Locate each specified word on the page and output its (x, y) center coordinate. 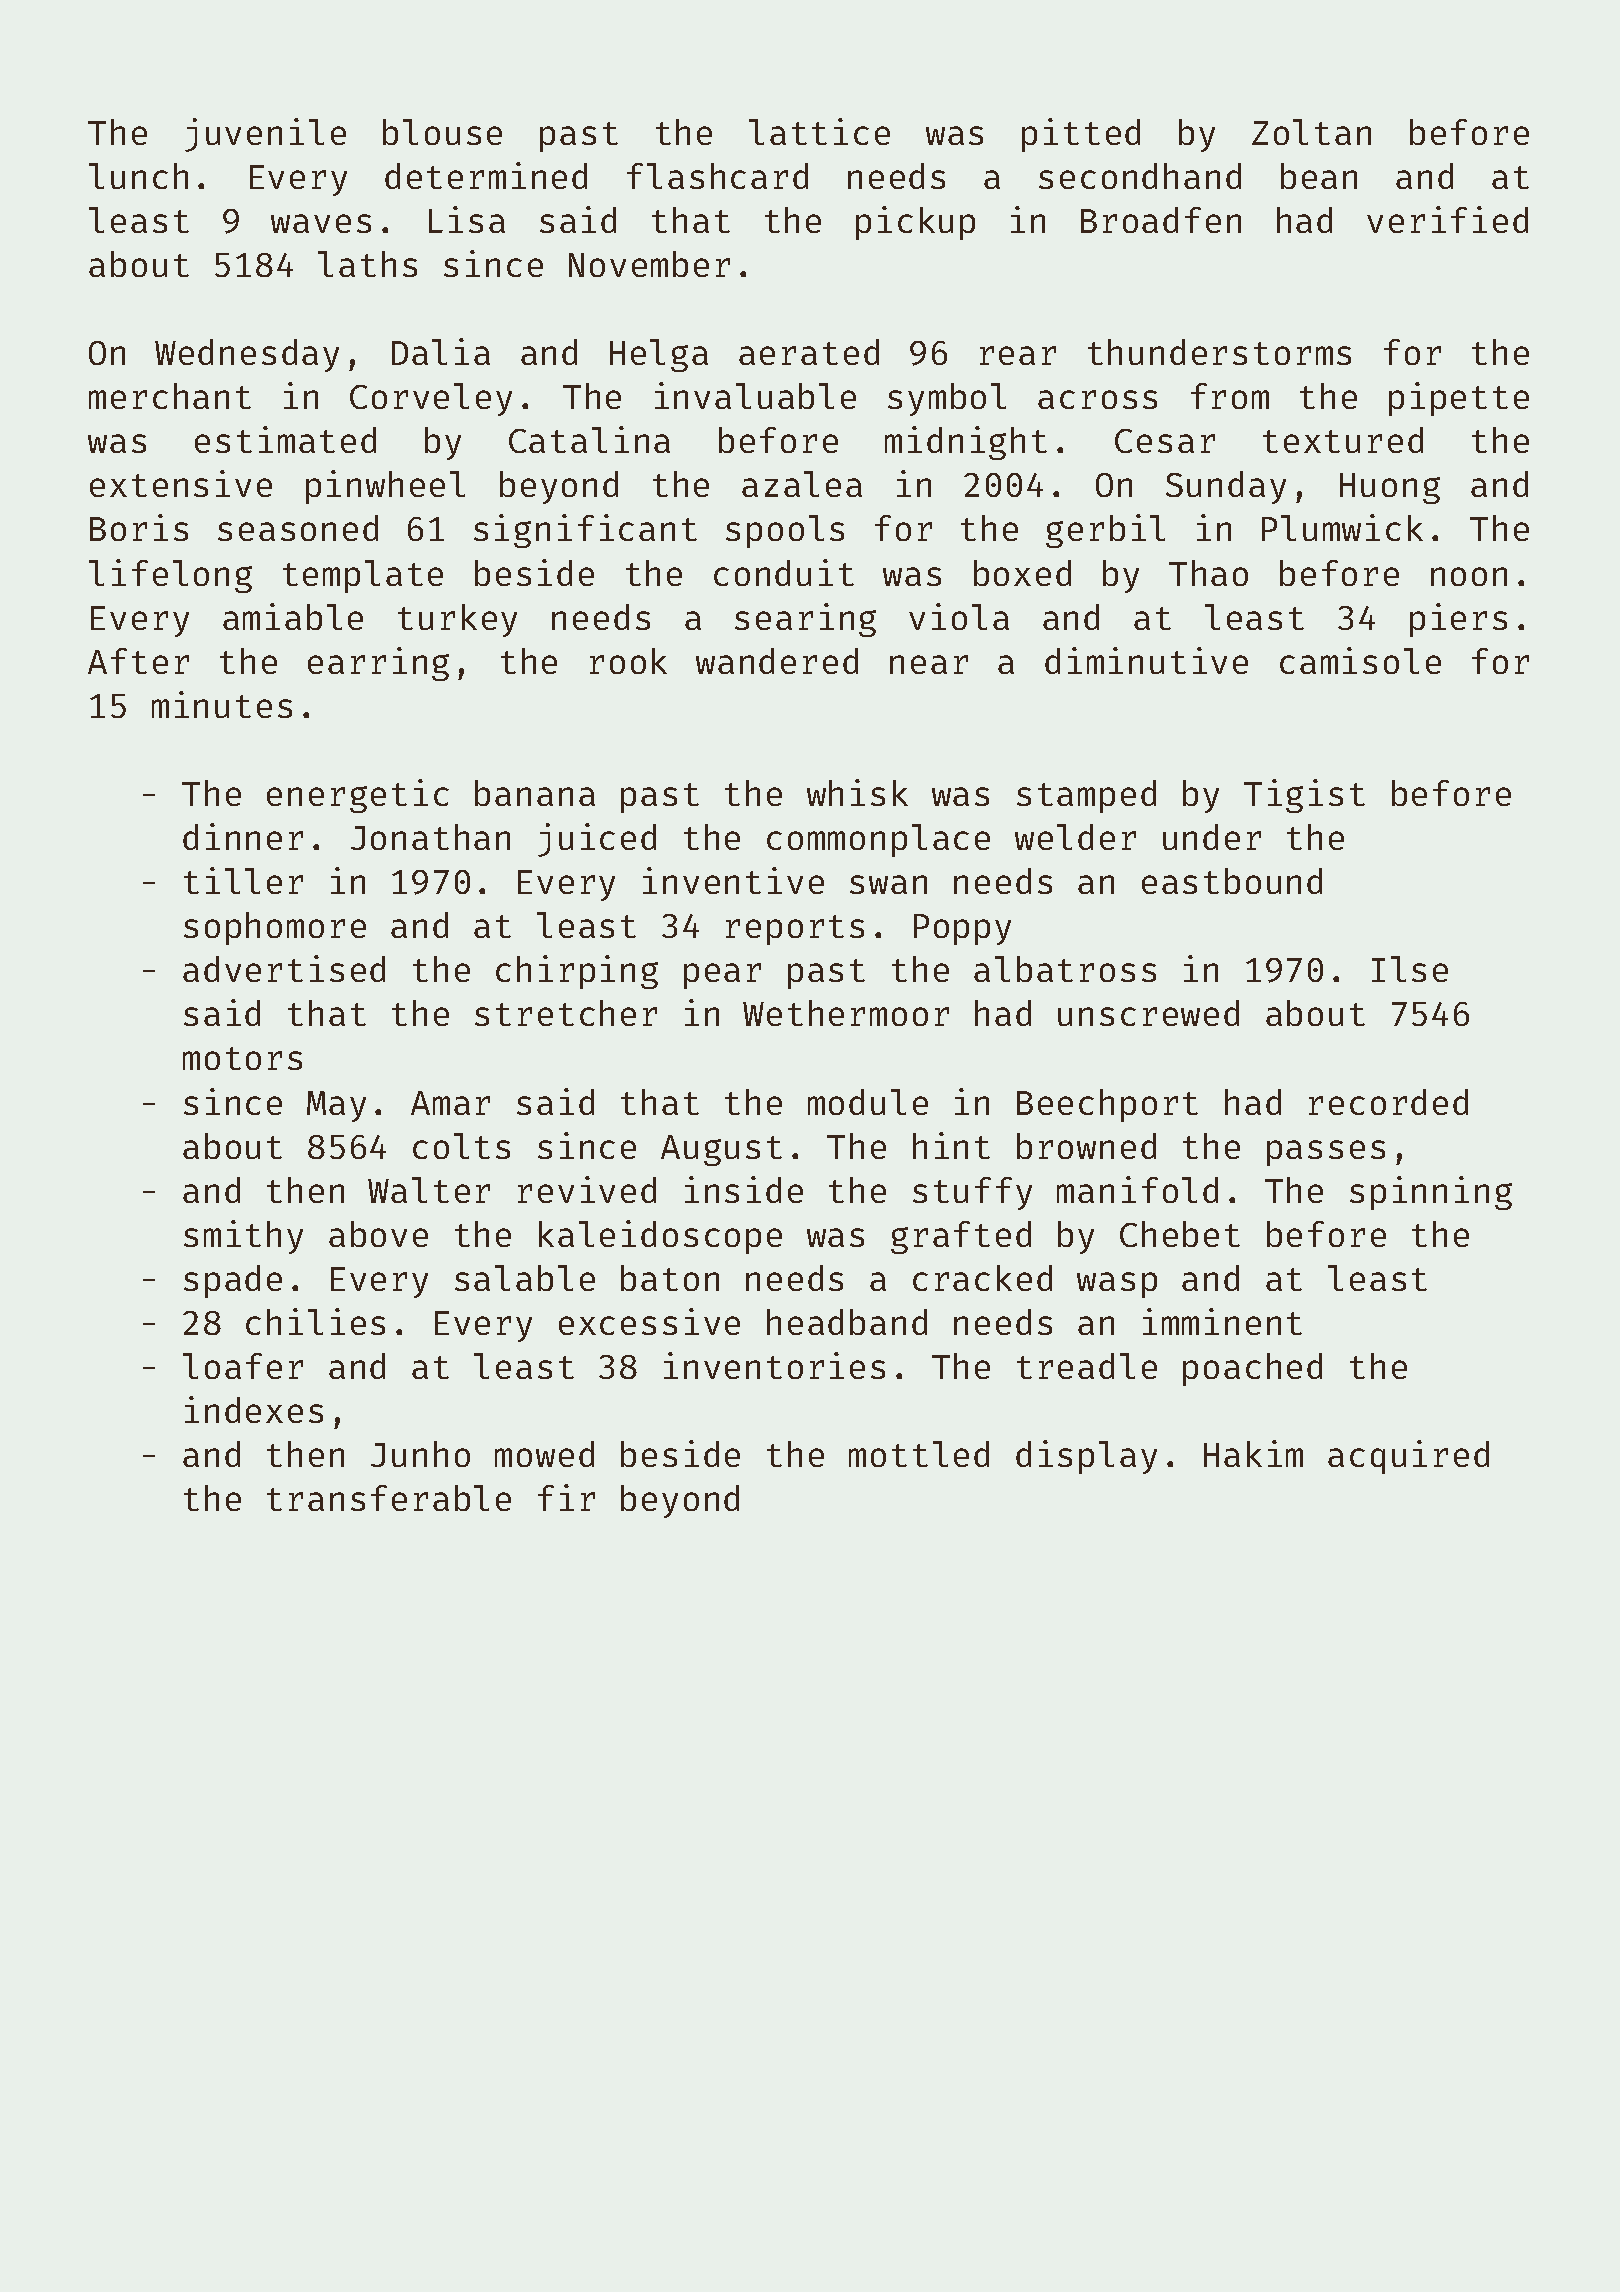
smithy (243, 1237)
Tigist (1304, 796)
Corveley (431, 399)
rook (628, 661)
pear (722, 976)
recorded (1388, 1102)
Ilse (1410, 969)
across (1097, 399)
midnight (966, 443)
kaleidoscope (660, 1237)
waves (321, 223)
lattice (819, 131)
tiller (243, 880)
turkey (457, 620)
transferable (389, 1498)
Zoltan (1311, 132)
